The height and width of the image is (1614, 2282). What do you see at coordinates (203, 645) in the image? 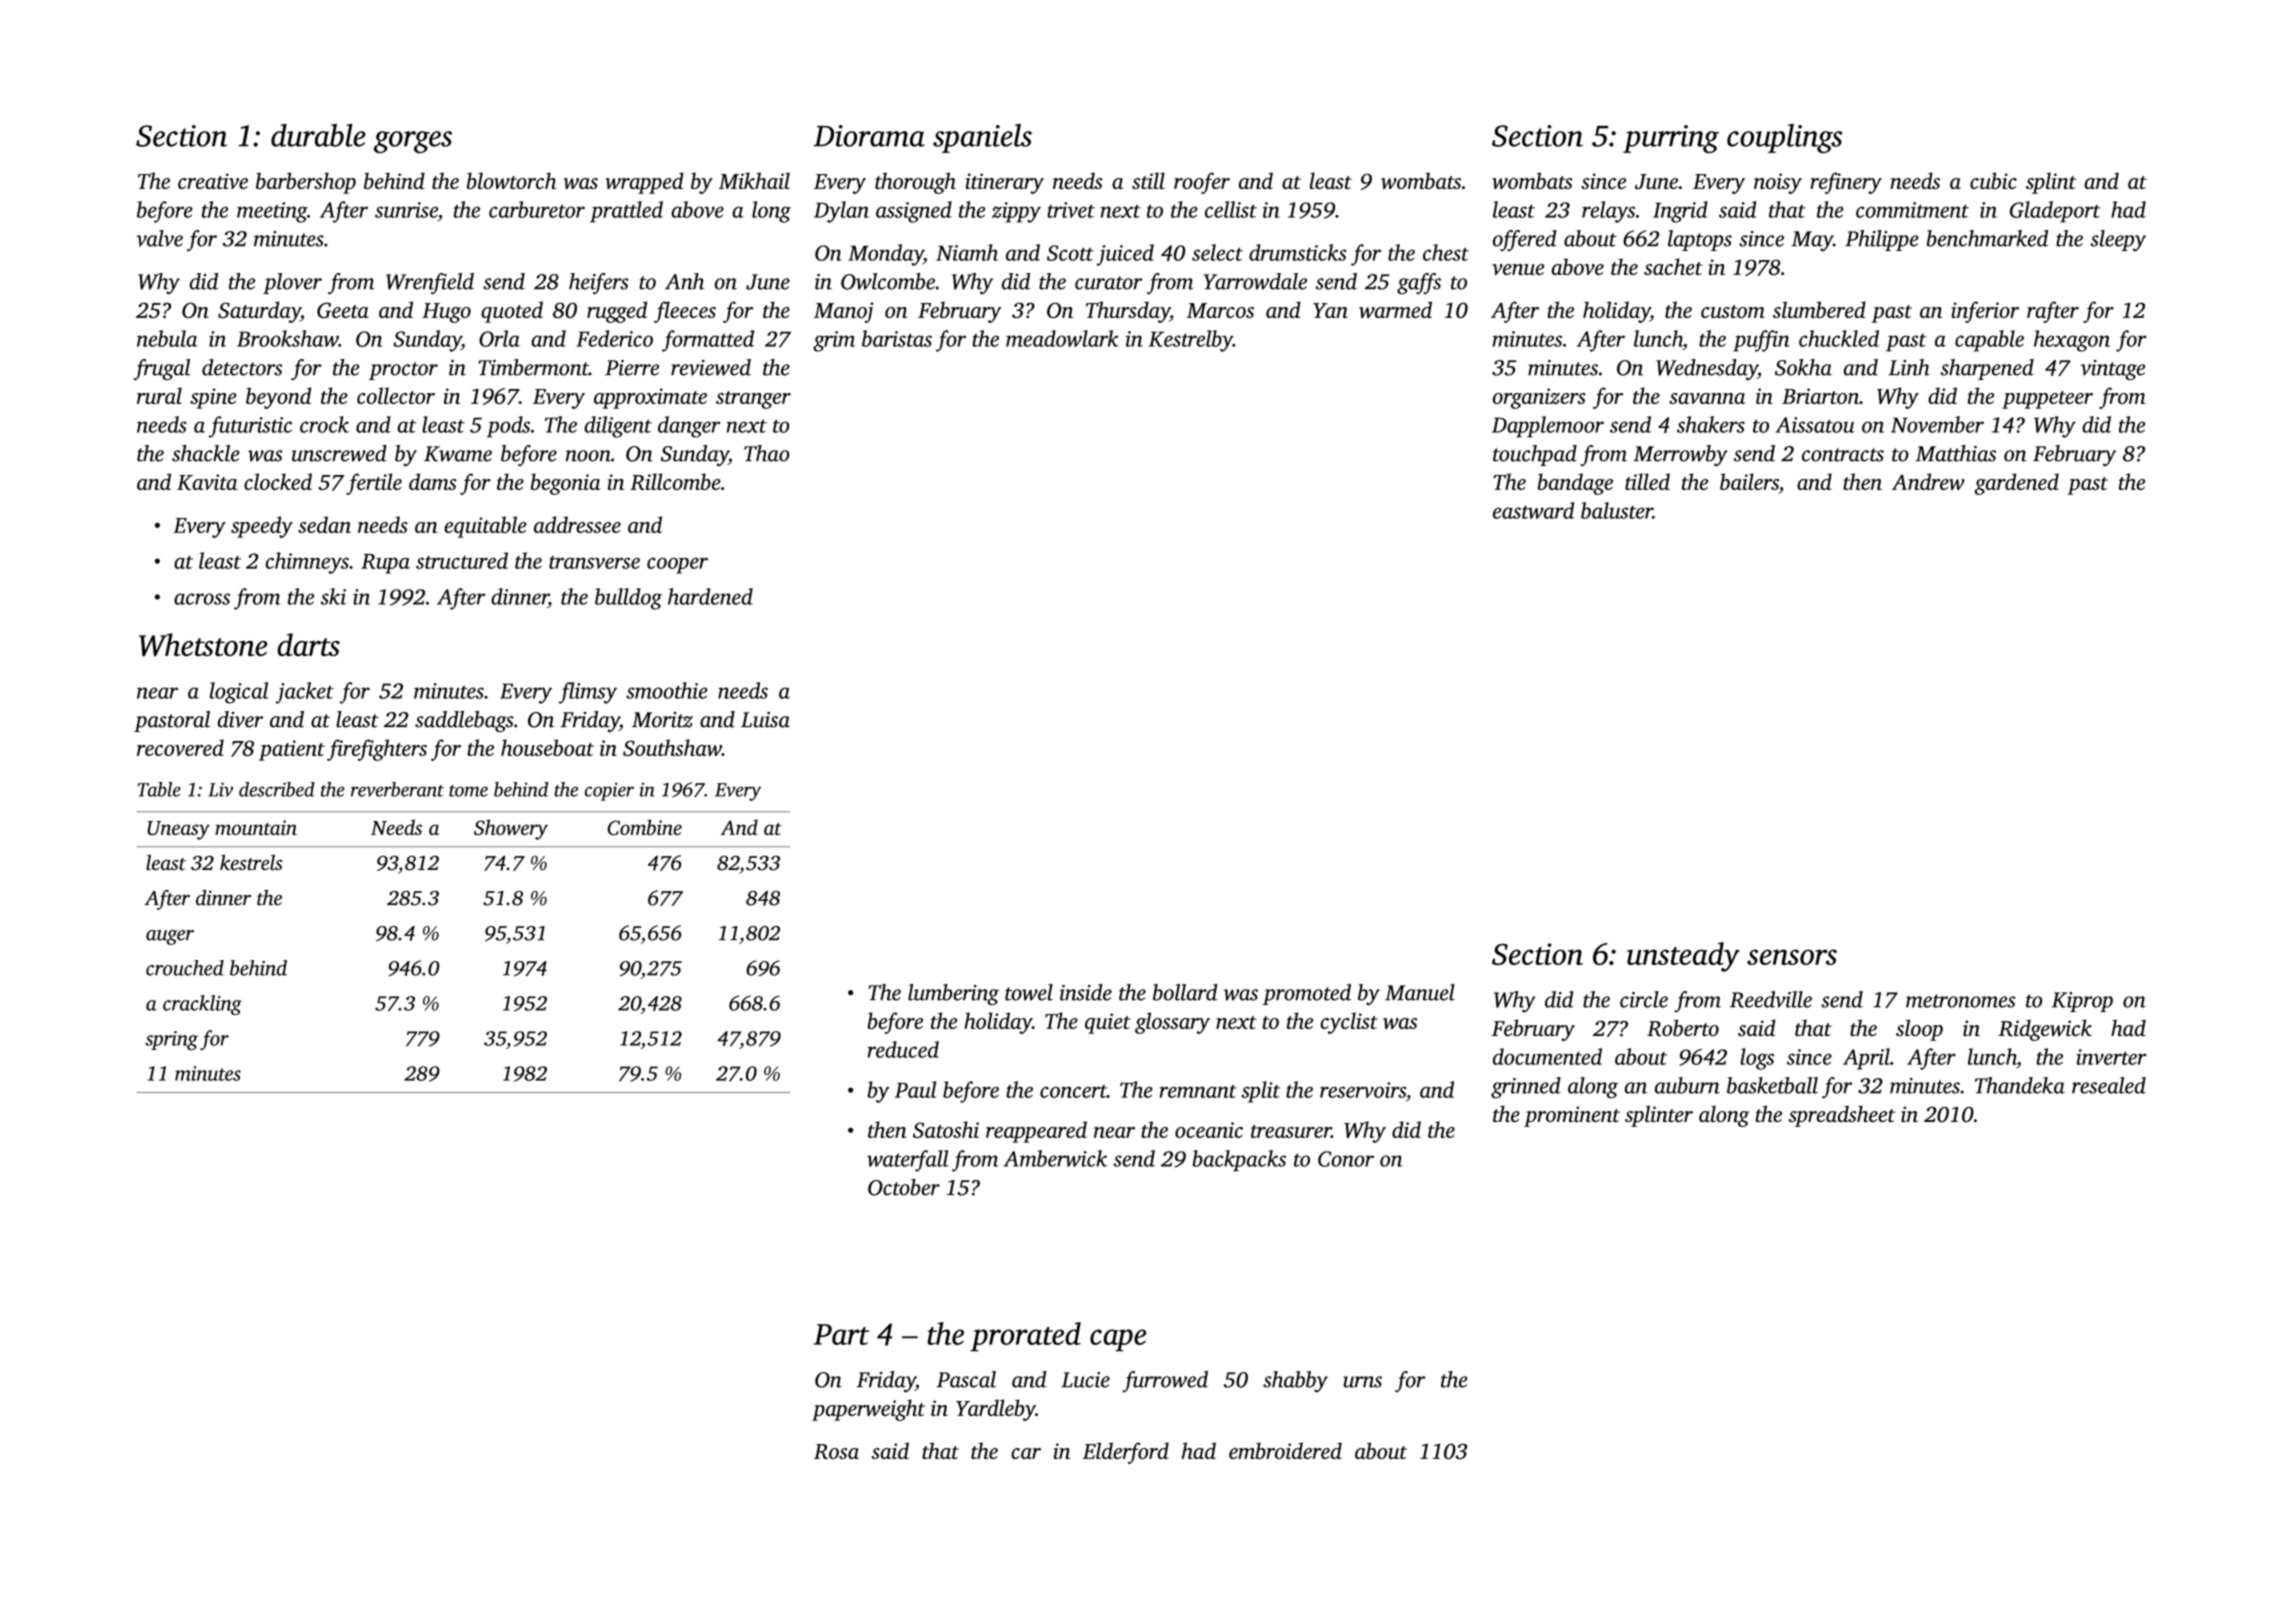
I see `Whetstone` at bounding box center [203, 645].
